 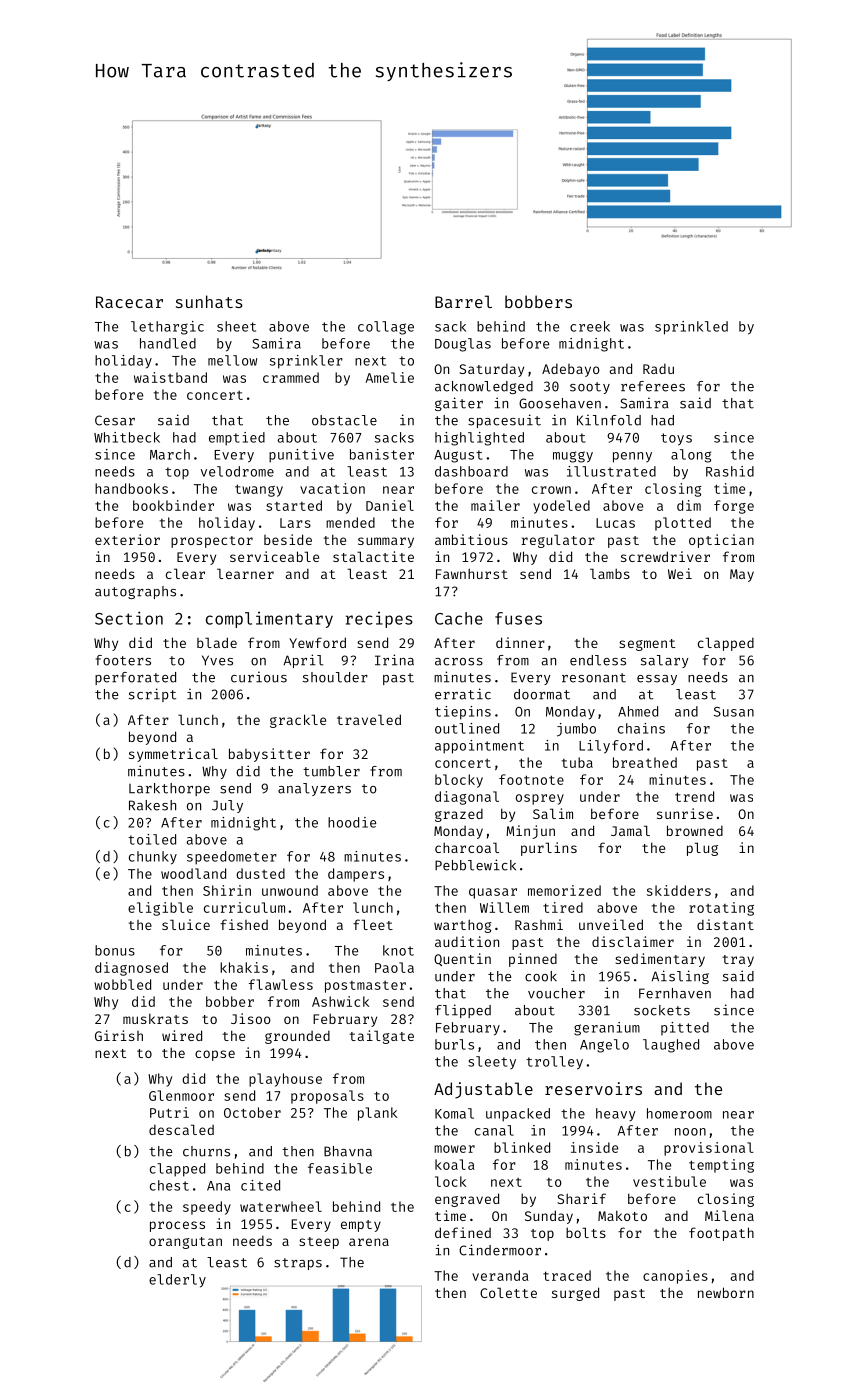 I want to click on Barrel, so click(x=463, y=301).
